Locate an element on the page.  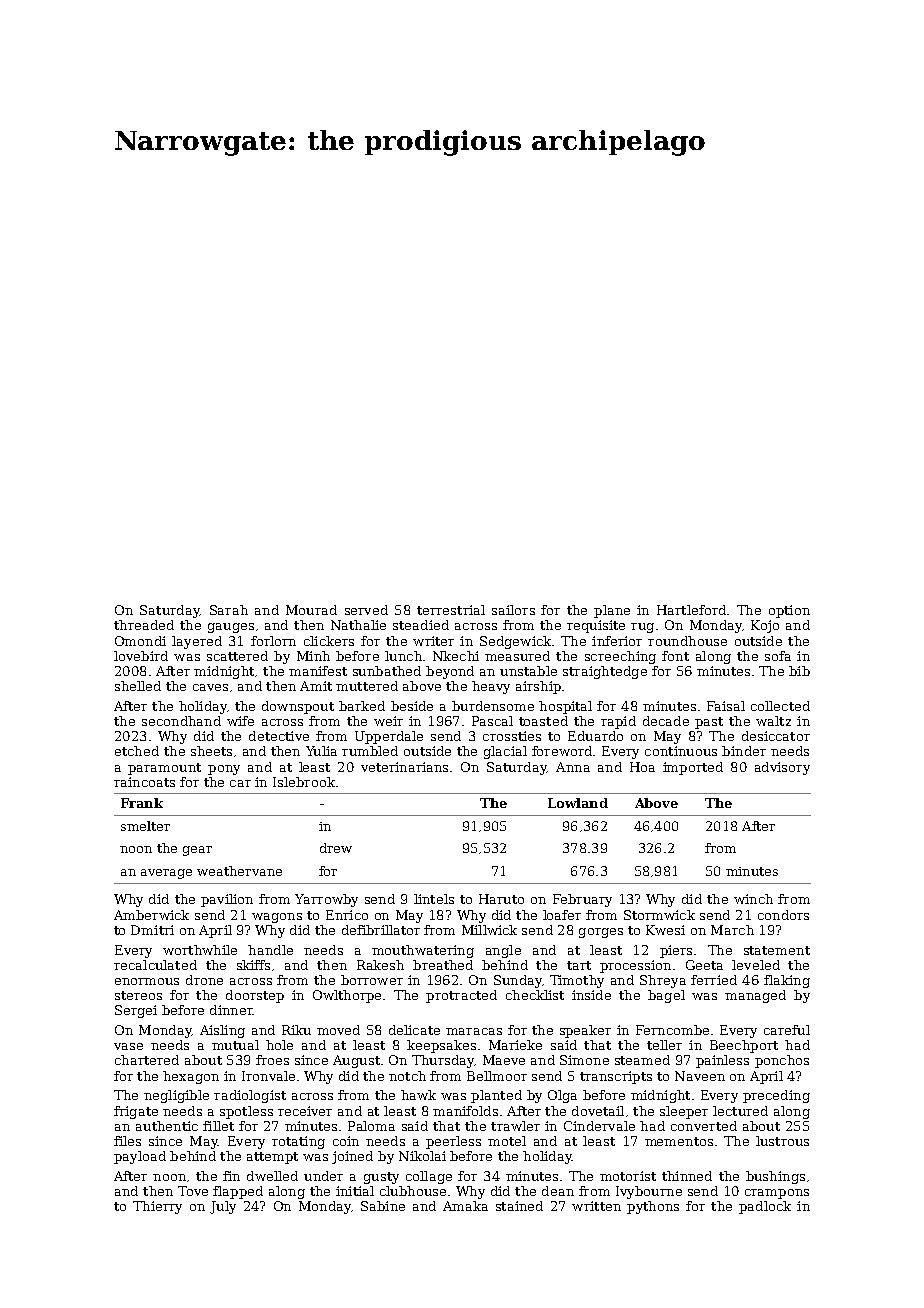
Thierry is located at coordinates (157, 1207).
